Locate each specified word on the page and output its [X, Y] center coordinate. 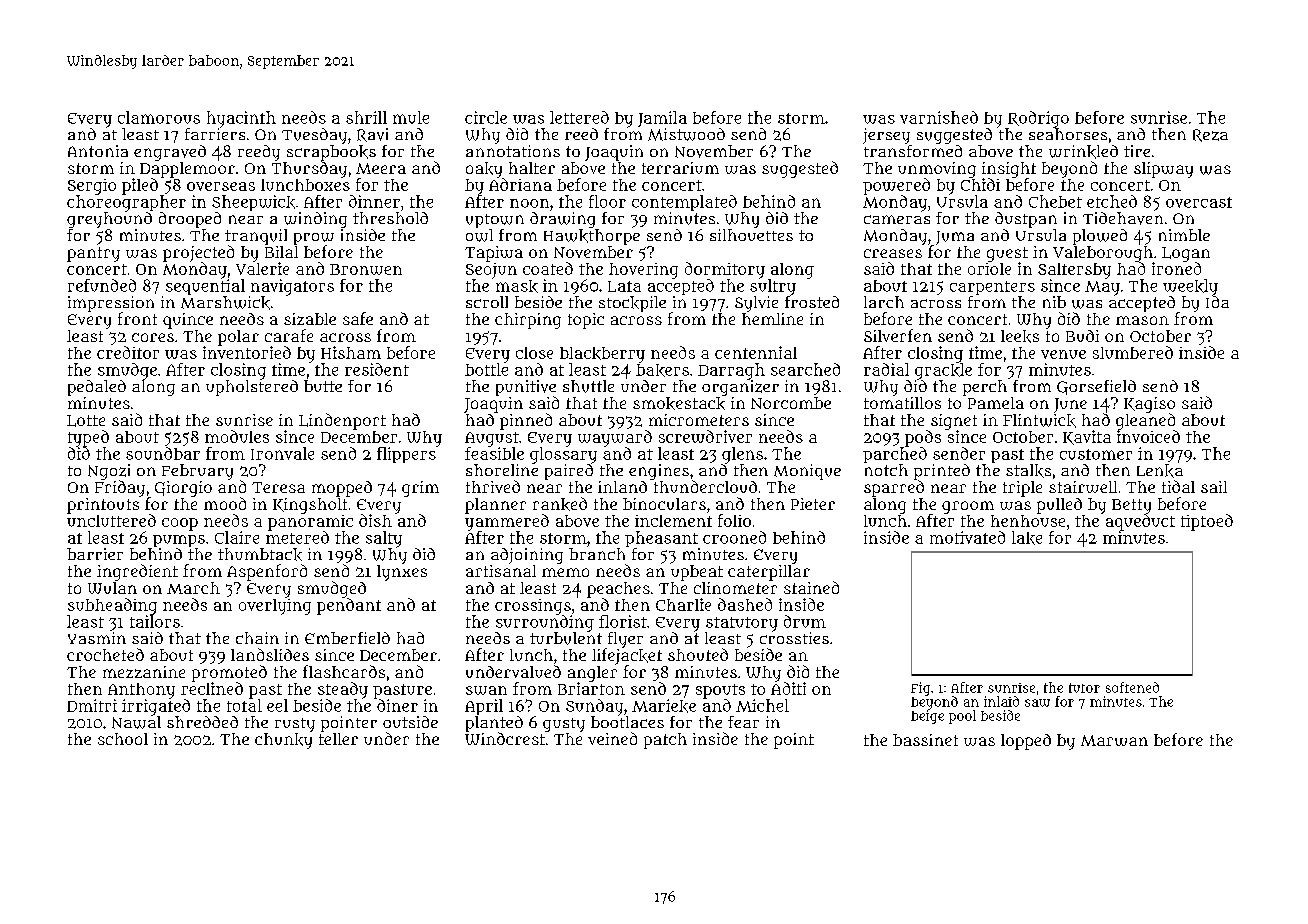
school [123, 739]
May [1102, 288]
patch [665, 741]
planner [495, 506]
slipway [1163, 170]
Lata [624, 286]
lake [1027, 538]
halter [532, 168]
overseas [221, 186]
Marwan [1114, 740]
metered [297, 537]
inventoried [247, 352]
